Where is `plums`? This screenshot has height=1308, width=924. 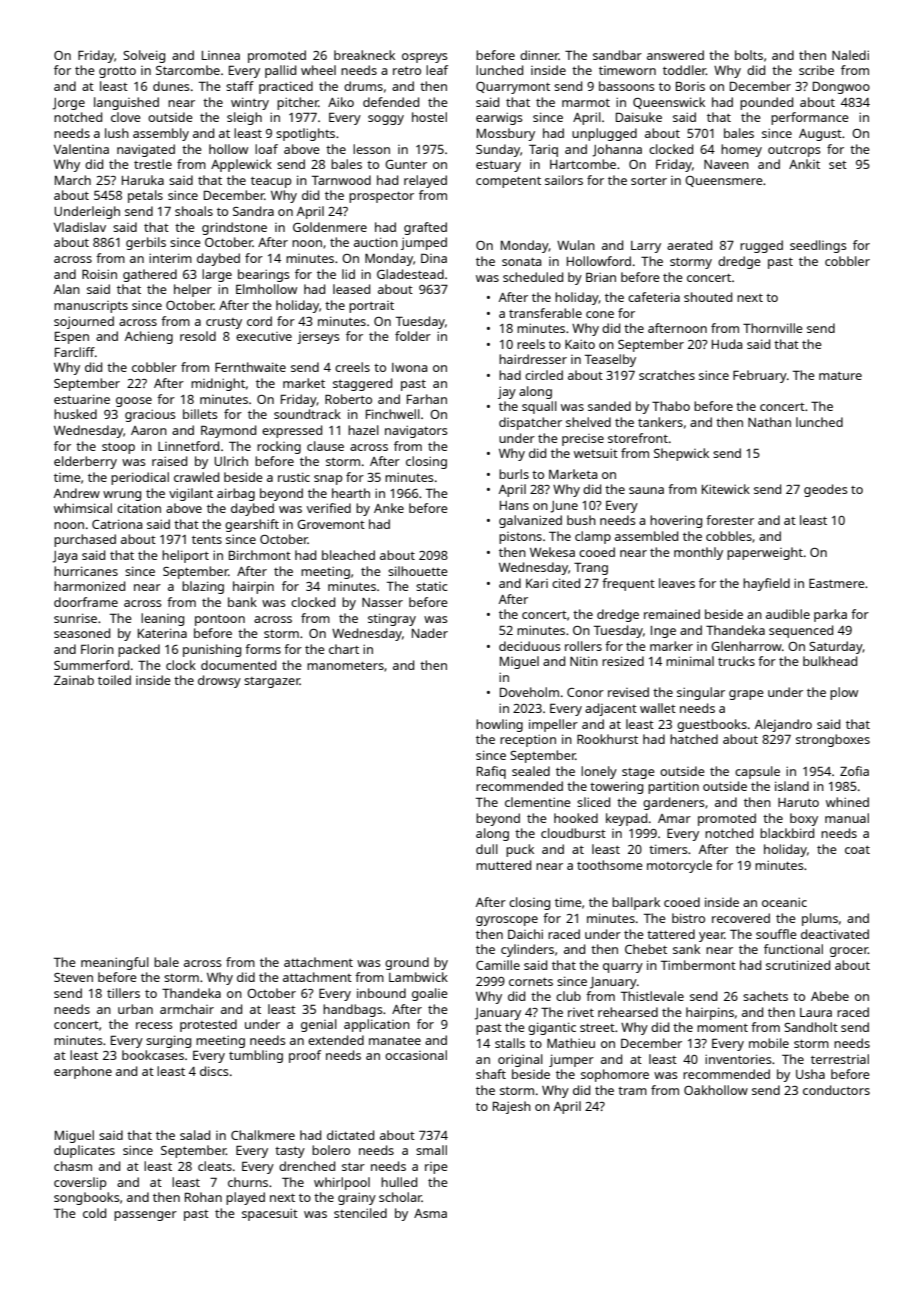
plums is located at coordinates (820, 919).
